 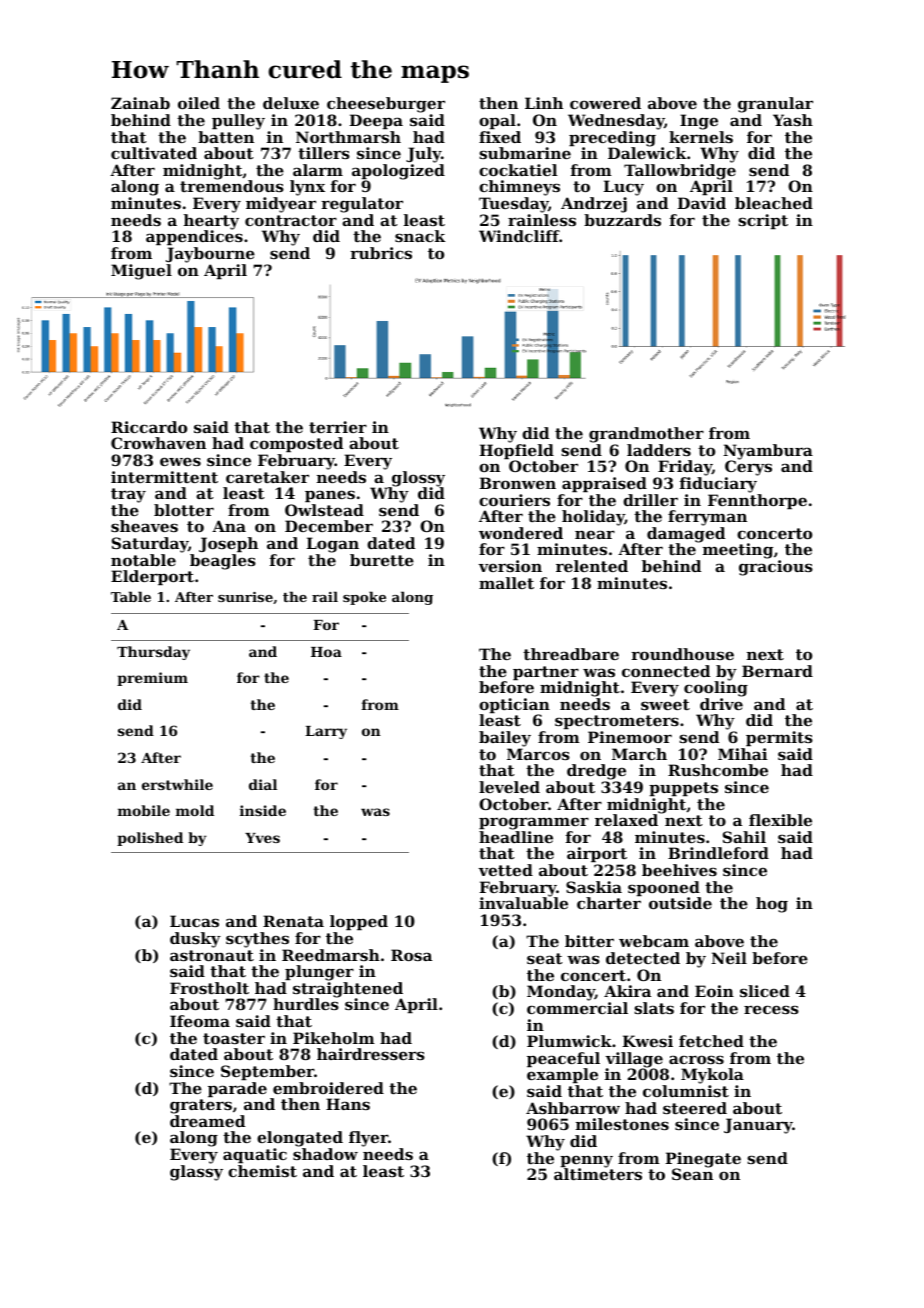 I want to click on Ashbarrow, so click(x=573, y=1108).
